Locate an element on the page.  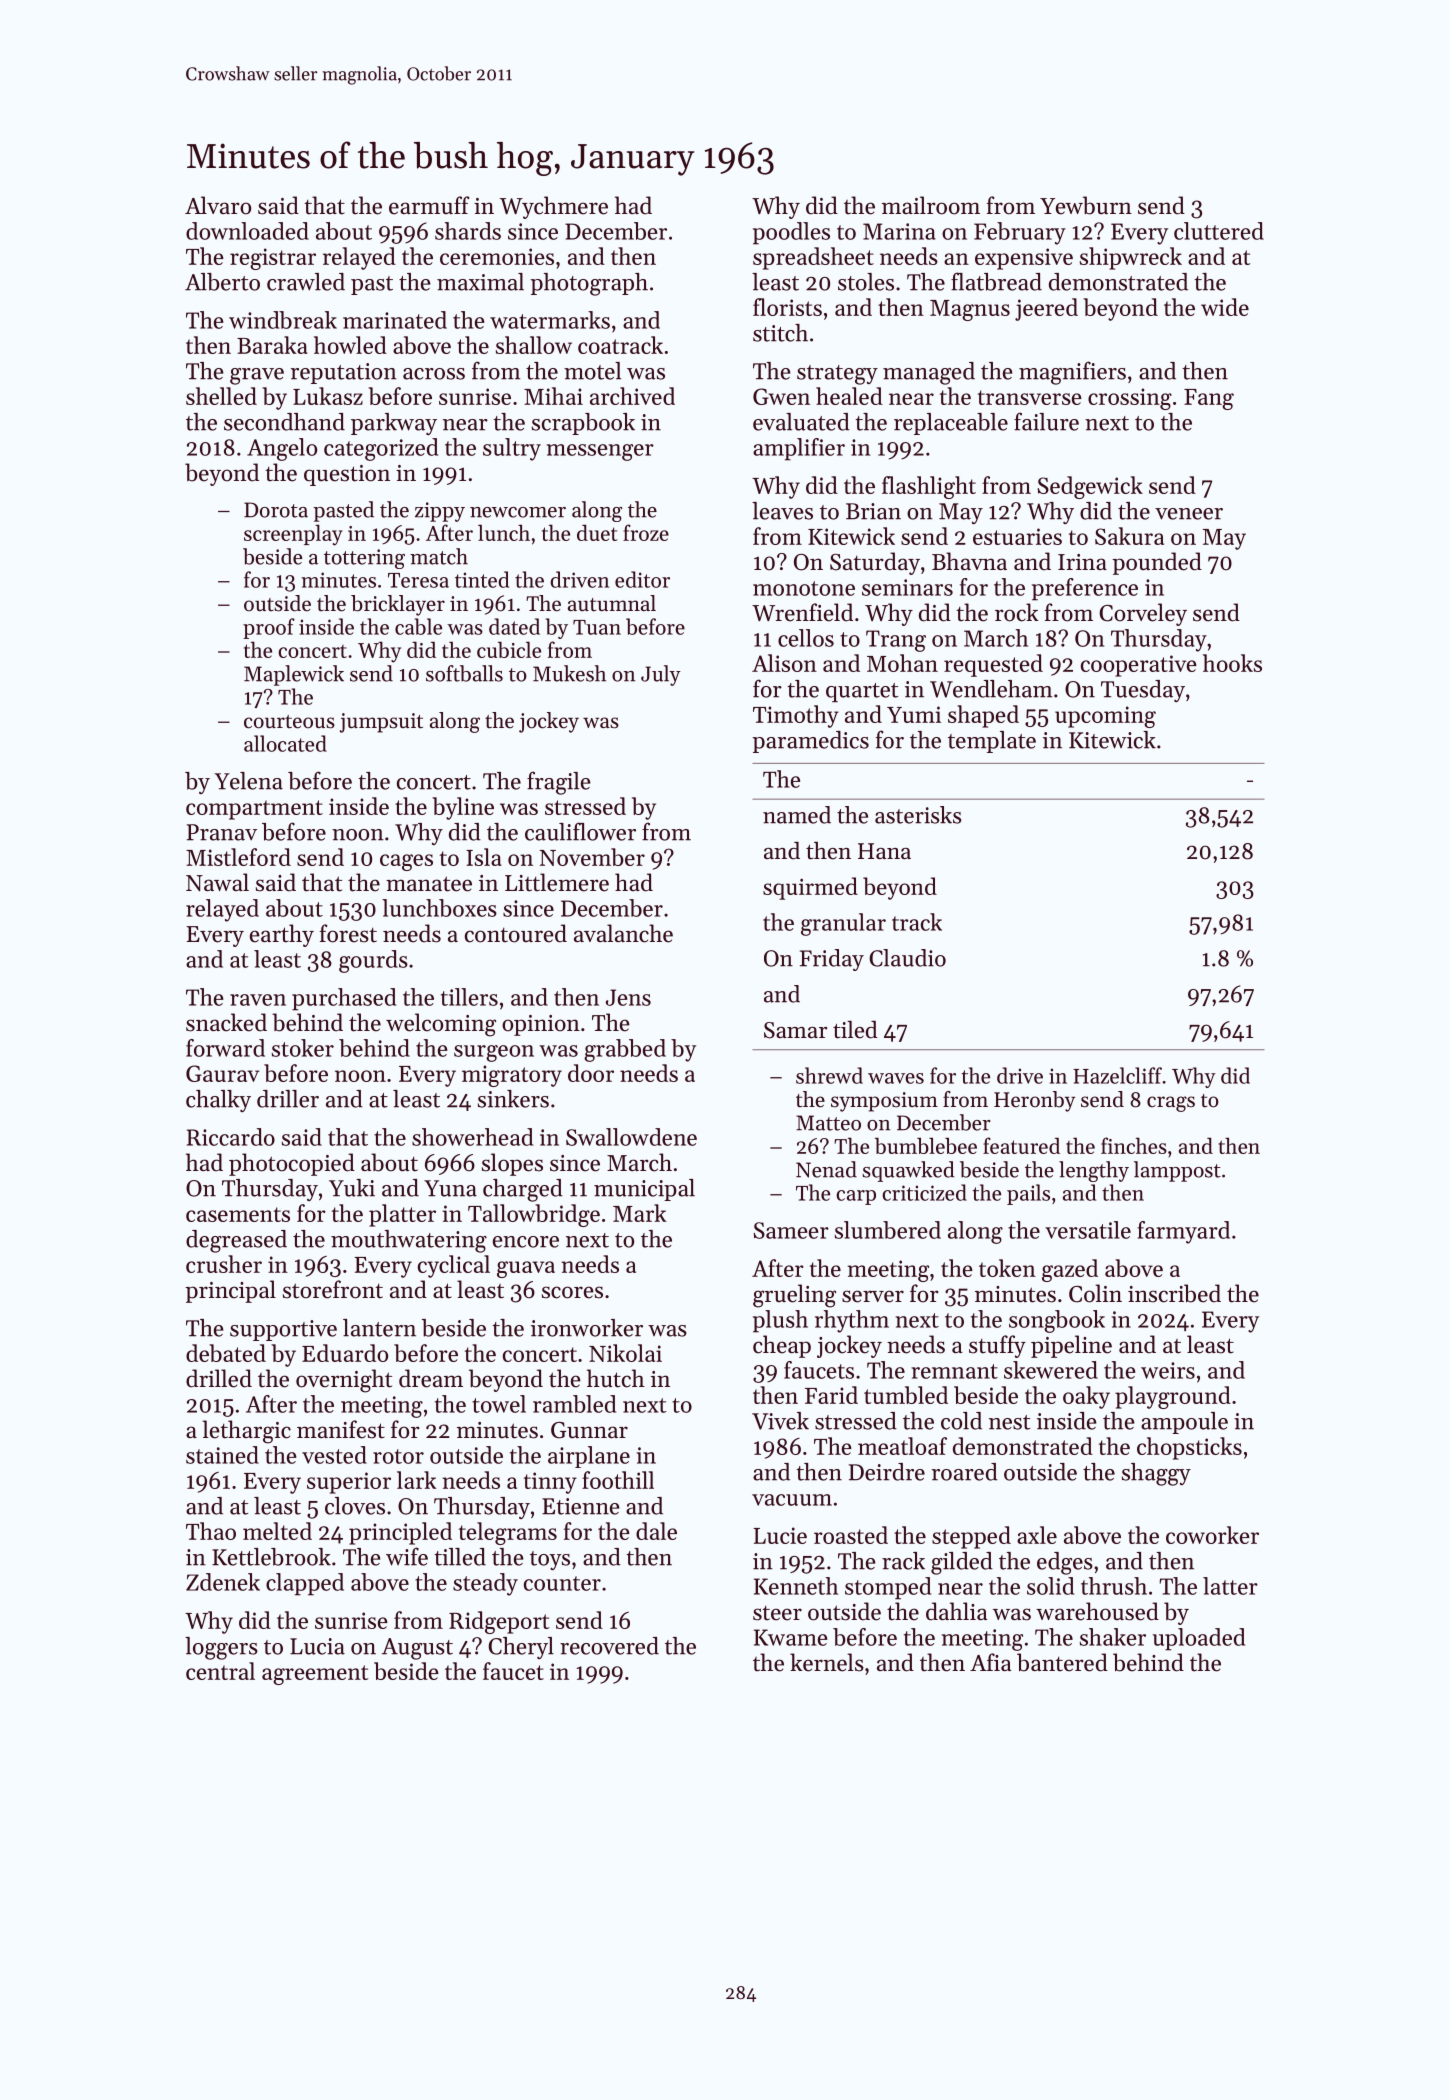
Wychmere is located at coordinates (554, 207).
